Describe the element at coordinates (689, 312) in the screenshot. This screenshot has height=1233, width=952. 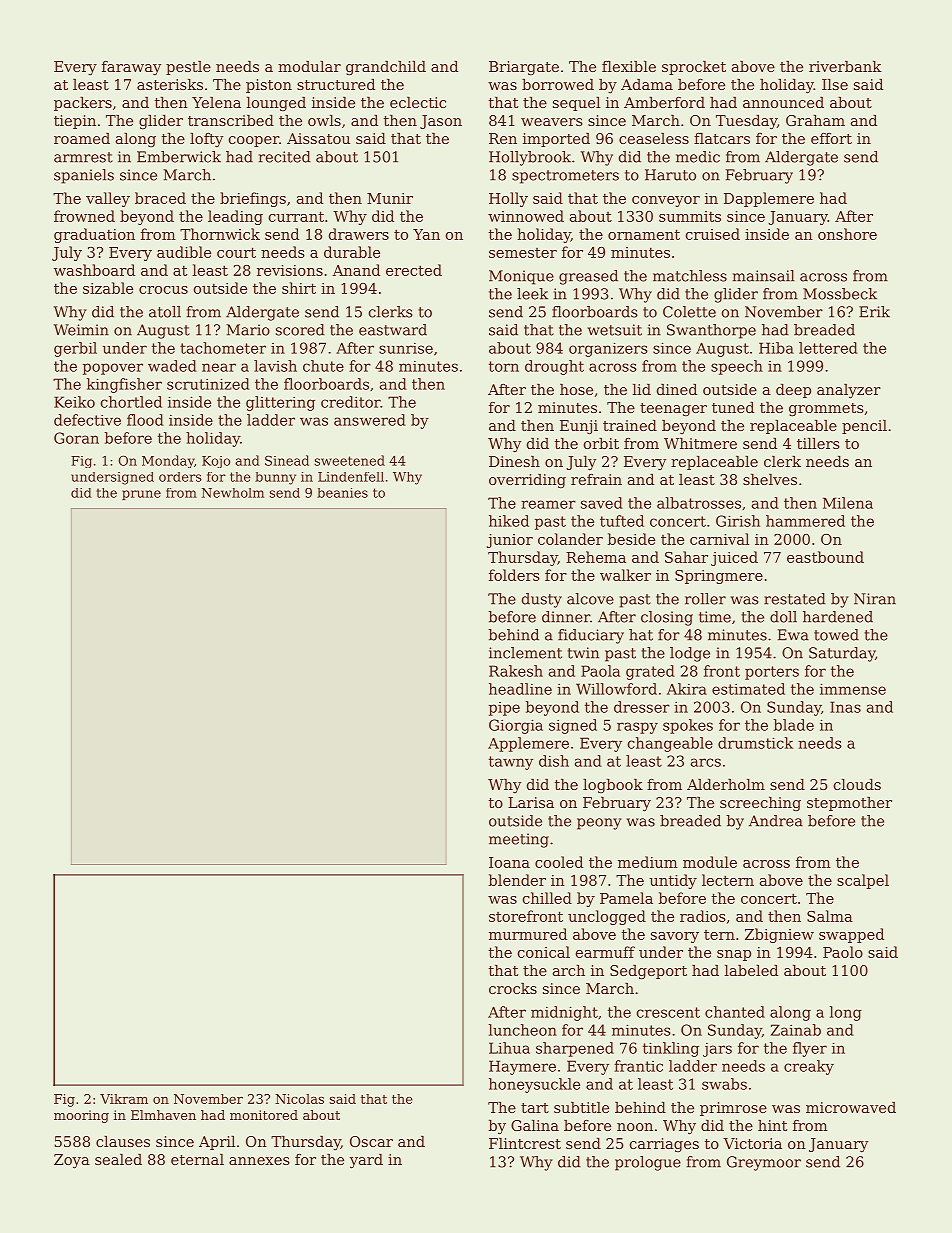
I see `Colette` at that location.
